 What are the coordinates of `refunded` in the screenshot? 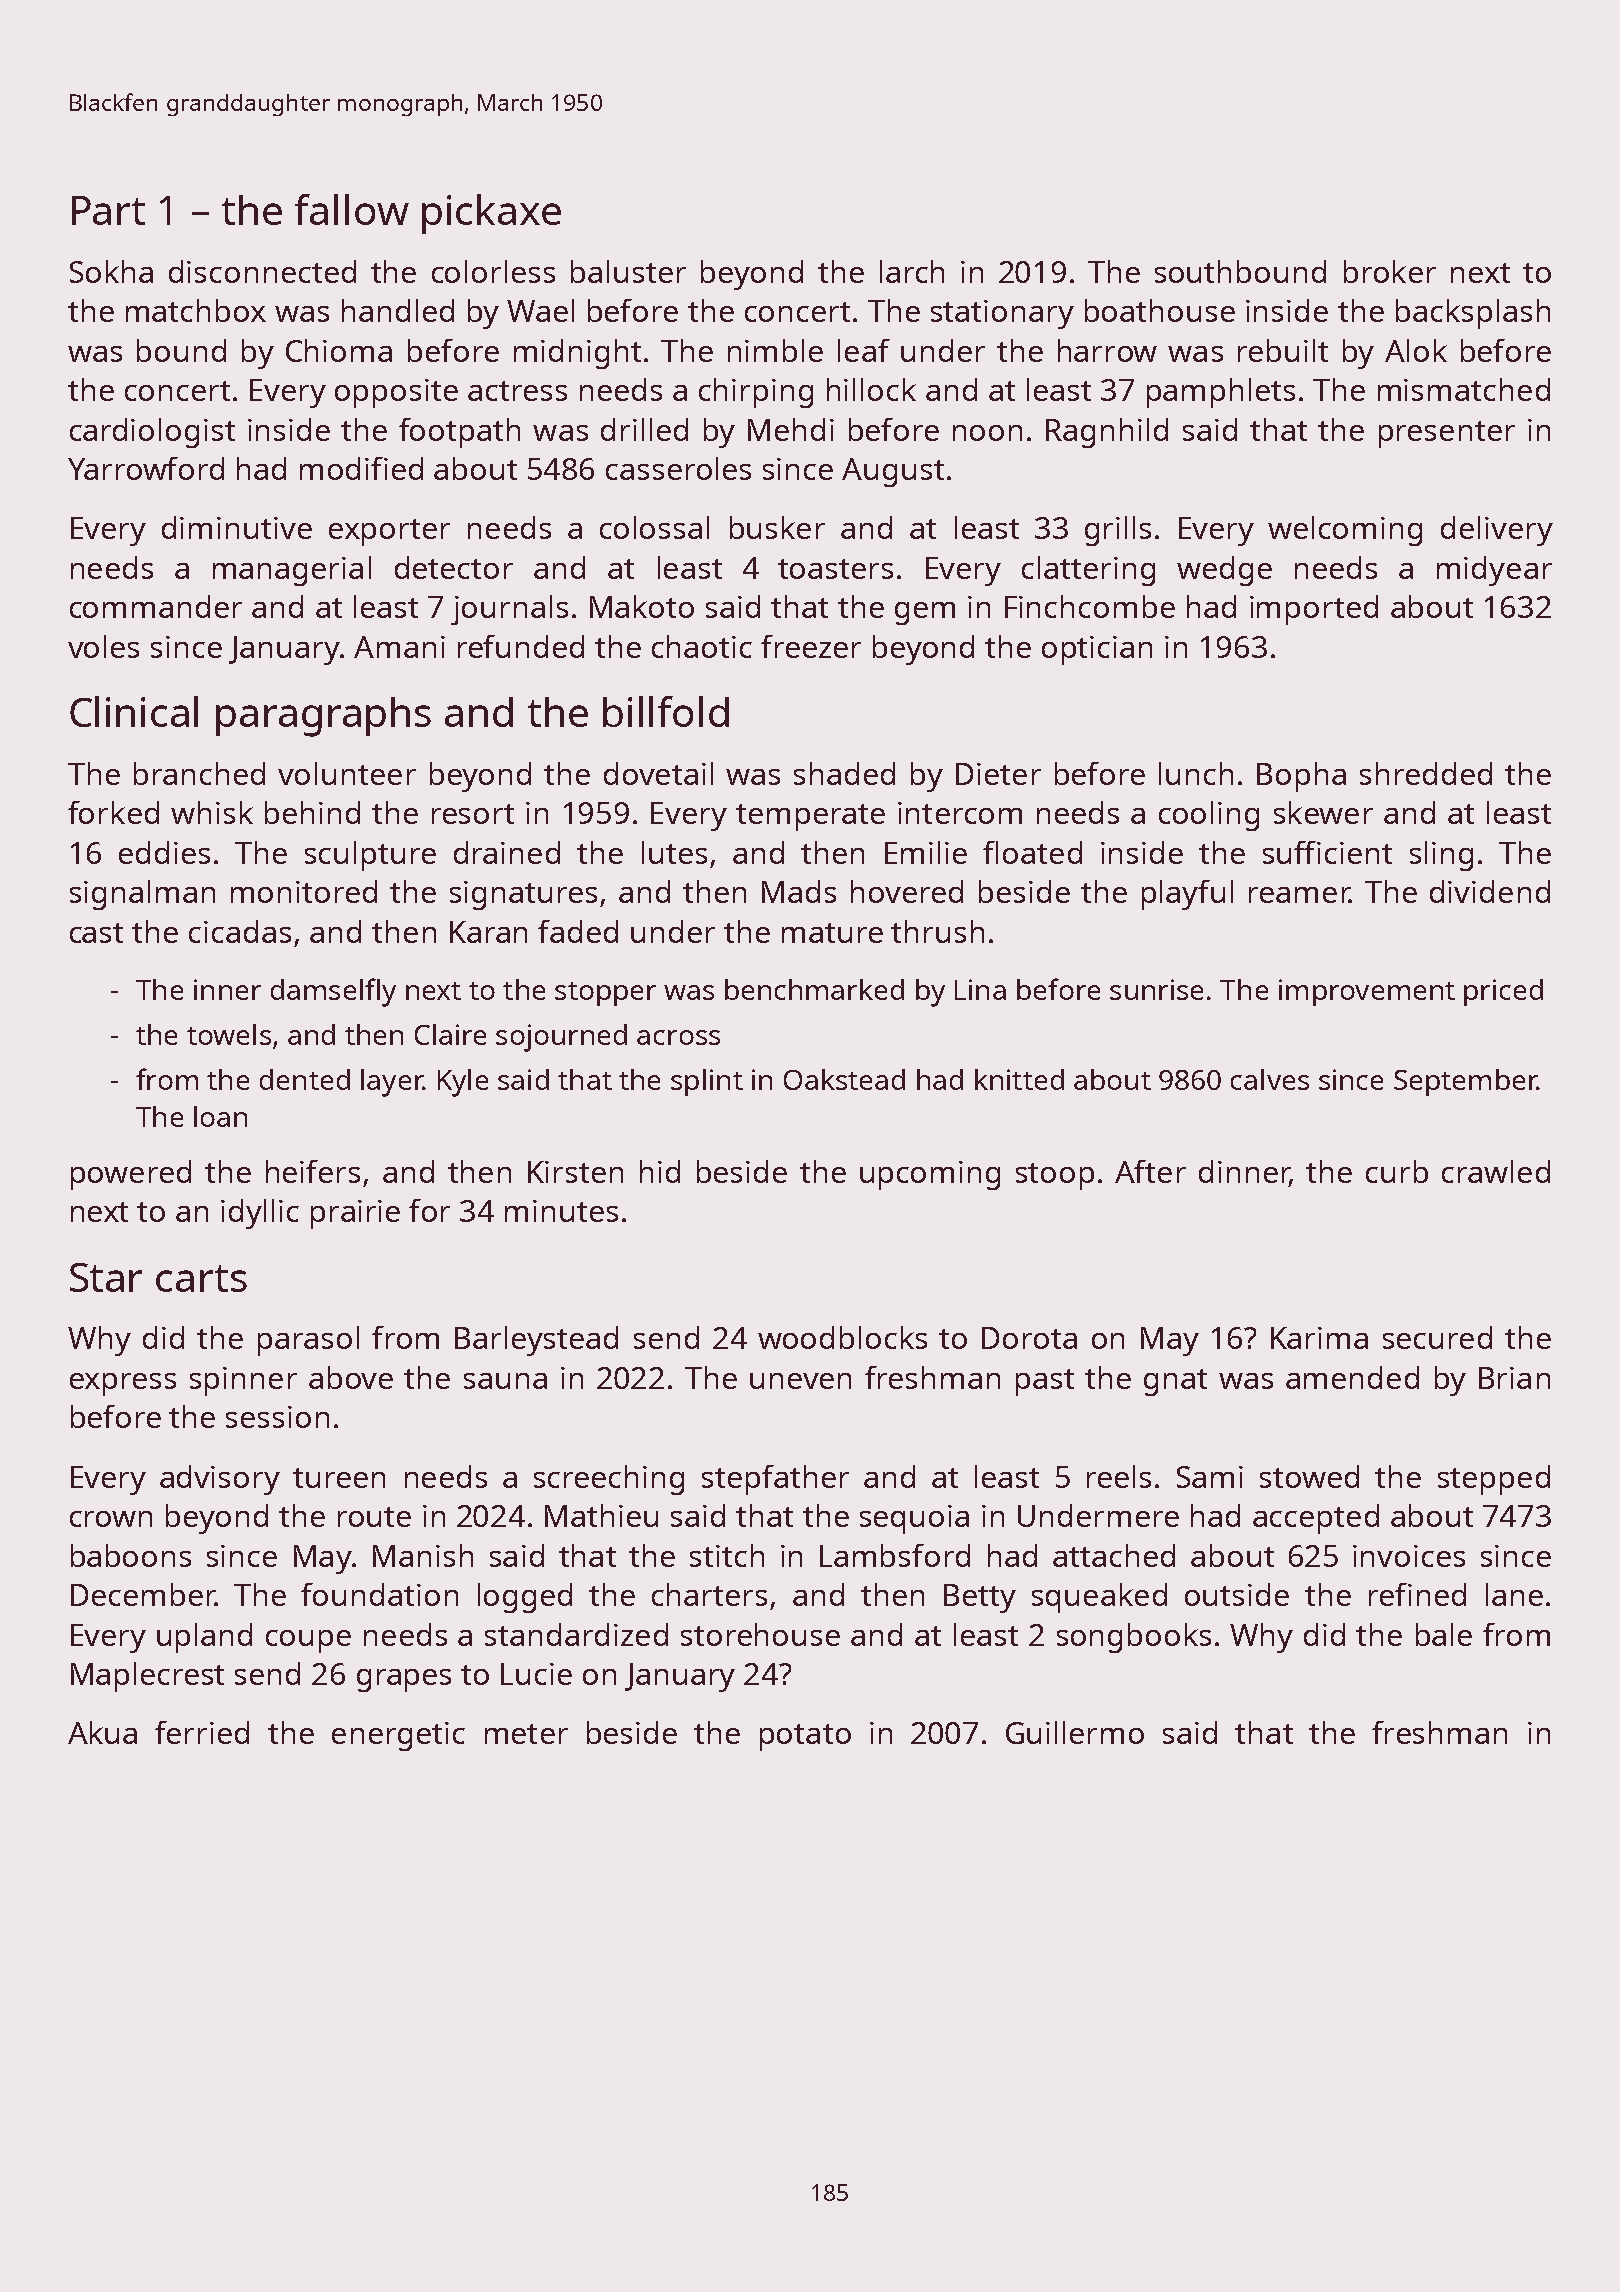 It's located at (521, 646).
